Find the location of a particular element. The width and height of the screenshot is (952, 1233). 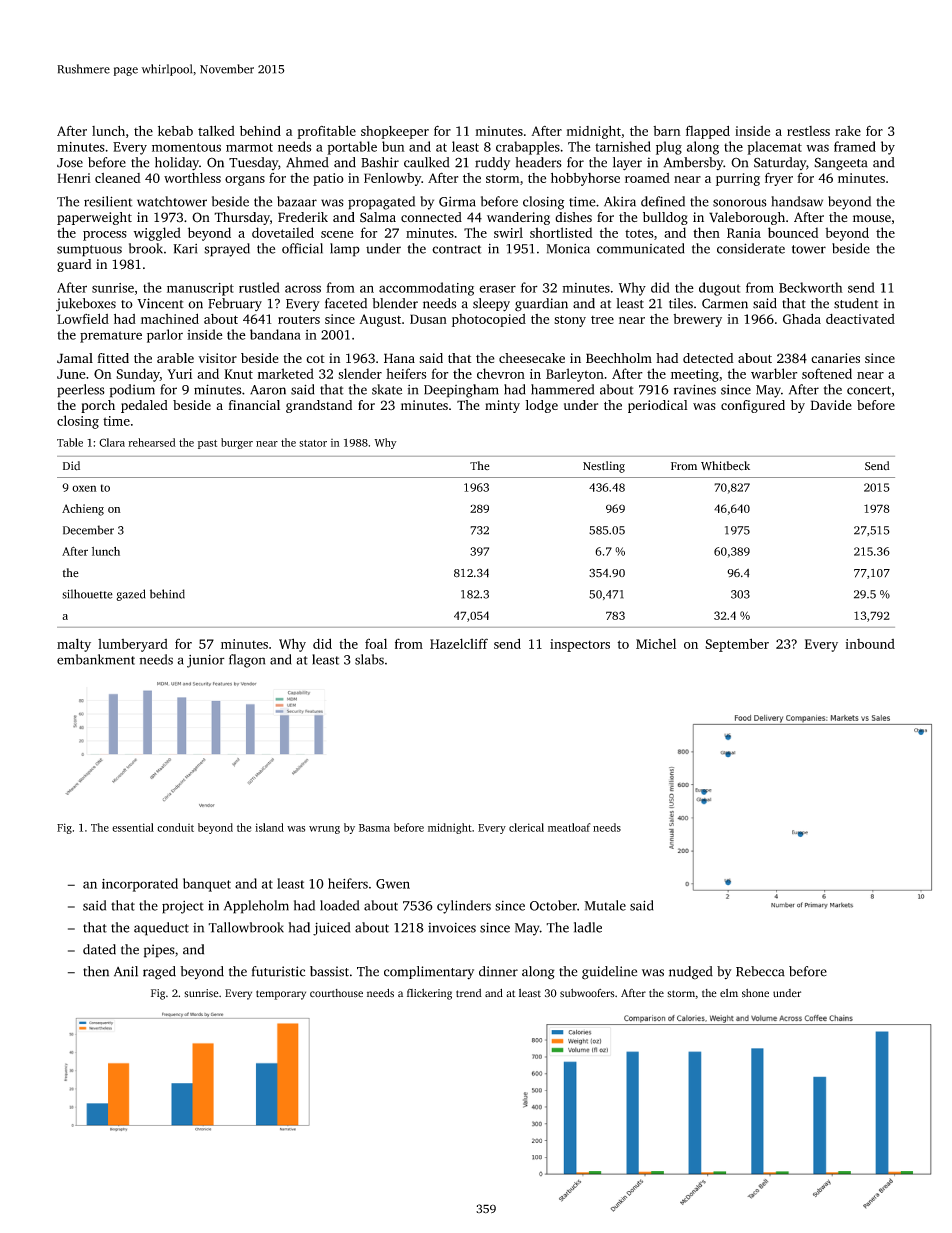

shopkeeper is located at coordinates (395, 132).
